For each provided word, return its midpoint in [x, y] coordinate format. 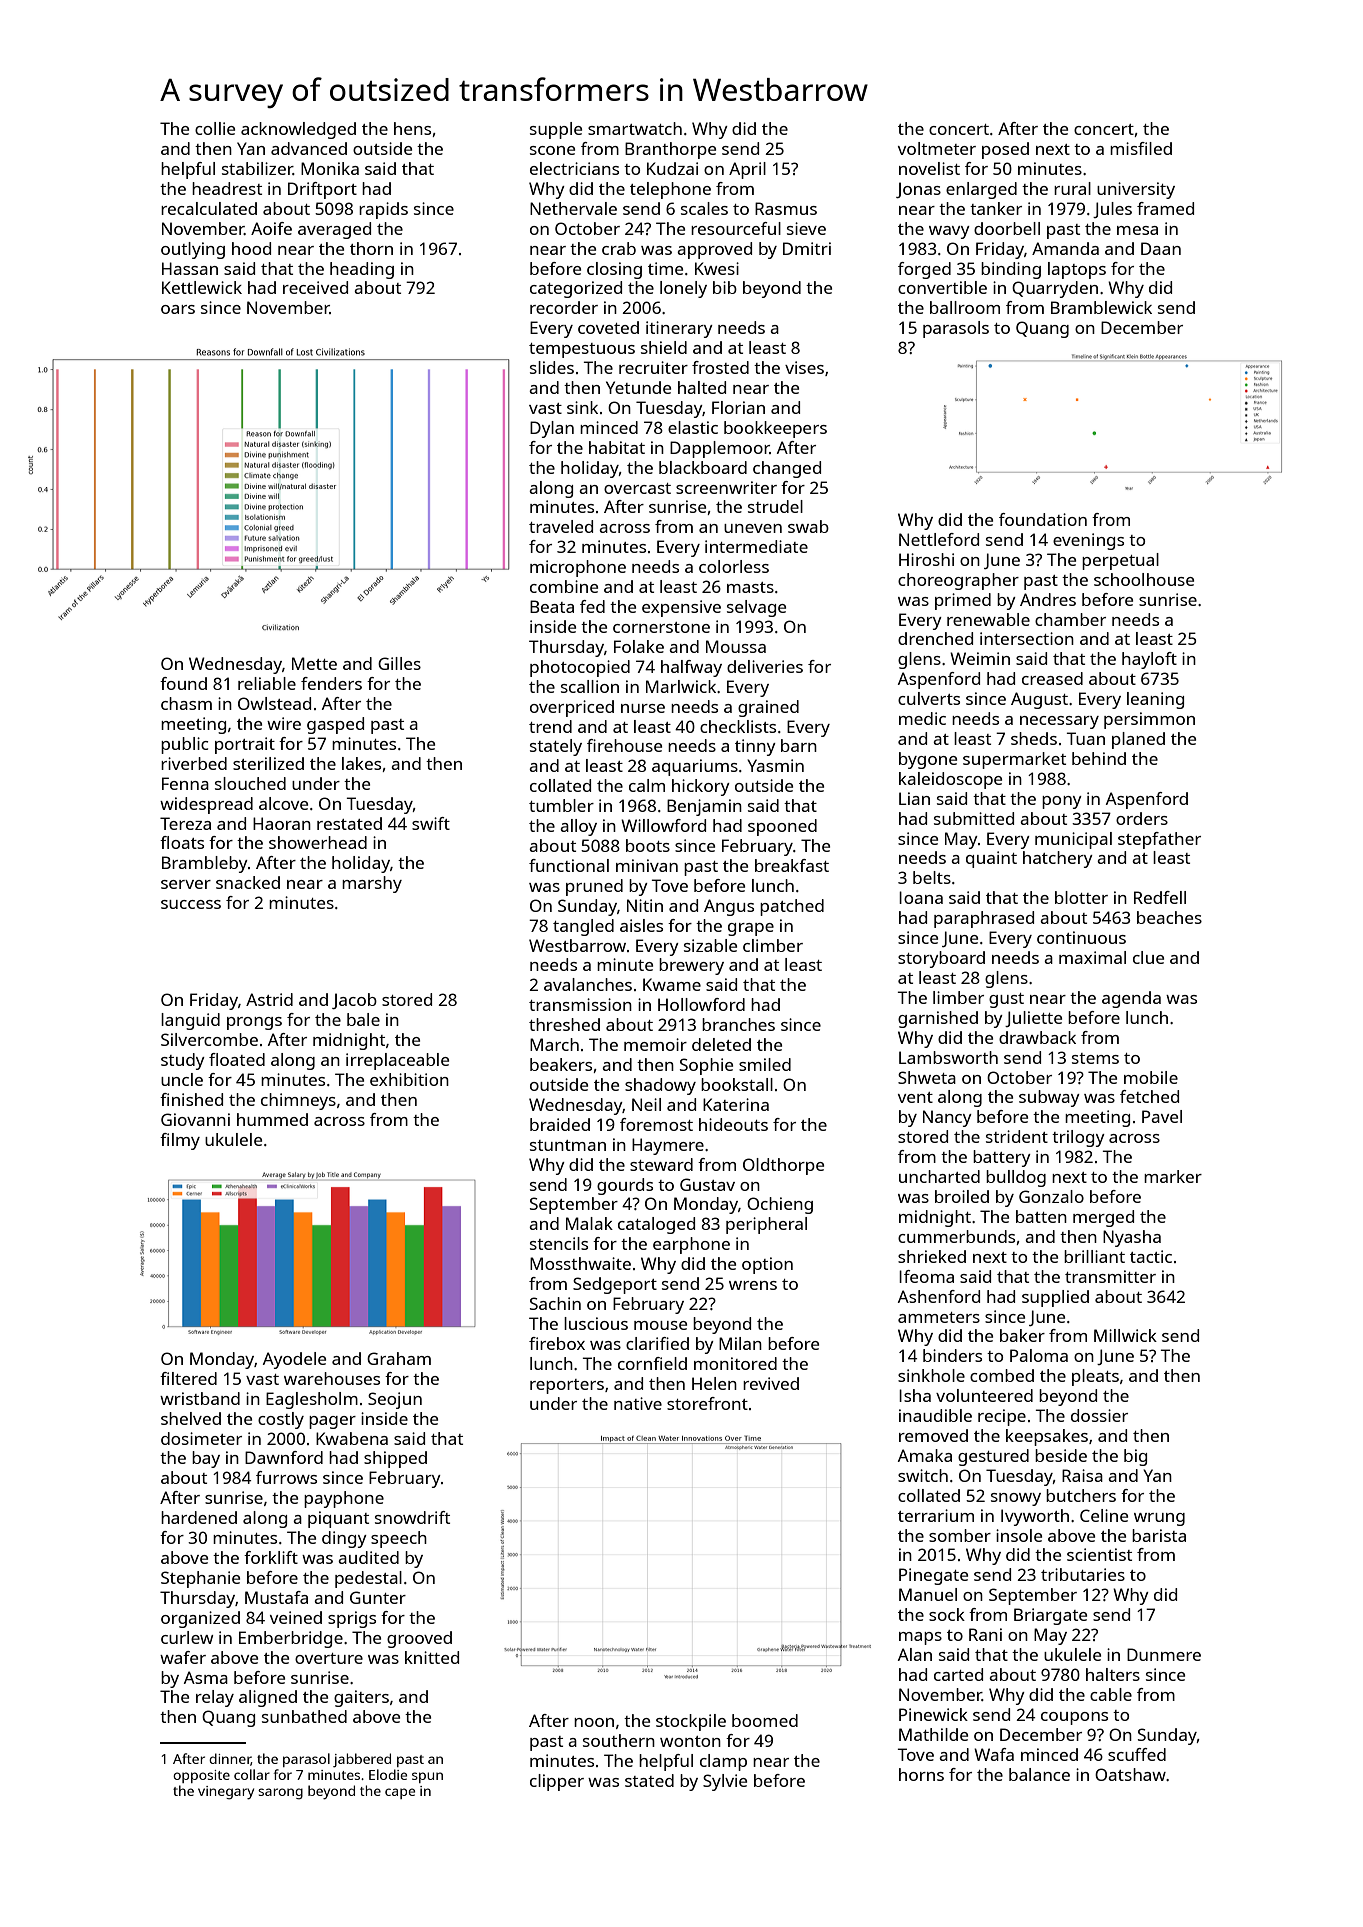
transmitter [1110, 1276]
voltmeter [937, 148]
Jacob [354, 1001]
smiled [765, 1064]
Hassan [190, 268]
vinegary [226, 1793]
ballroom [965, 307]
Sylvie [725, 1782]
